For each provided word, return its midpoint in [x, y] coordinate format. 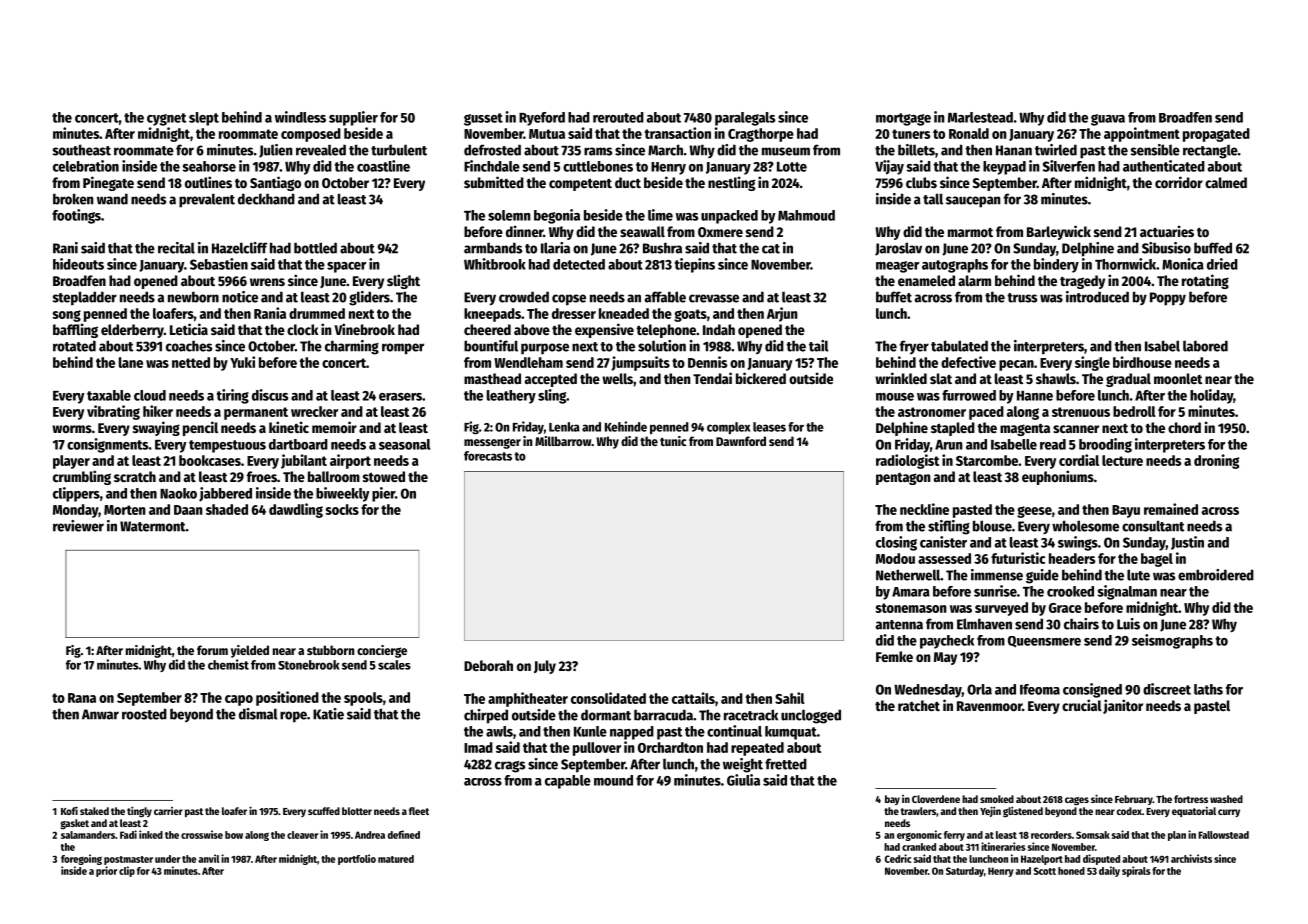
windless [300, 117]
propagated [1216, 135]
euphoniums [1058, 477]
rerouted [618, 117]
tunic [673, 441]
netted [191, 362]
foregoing [81, 859]
